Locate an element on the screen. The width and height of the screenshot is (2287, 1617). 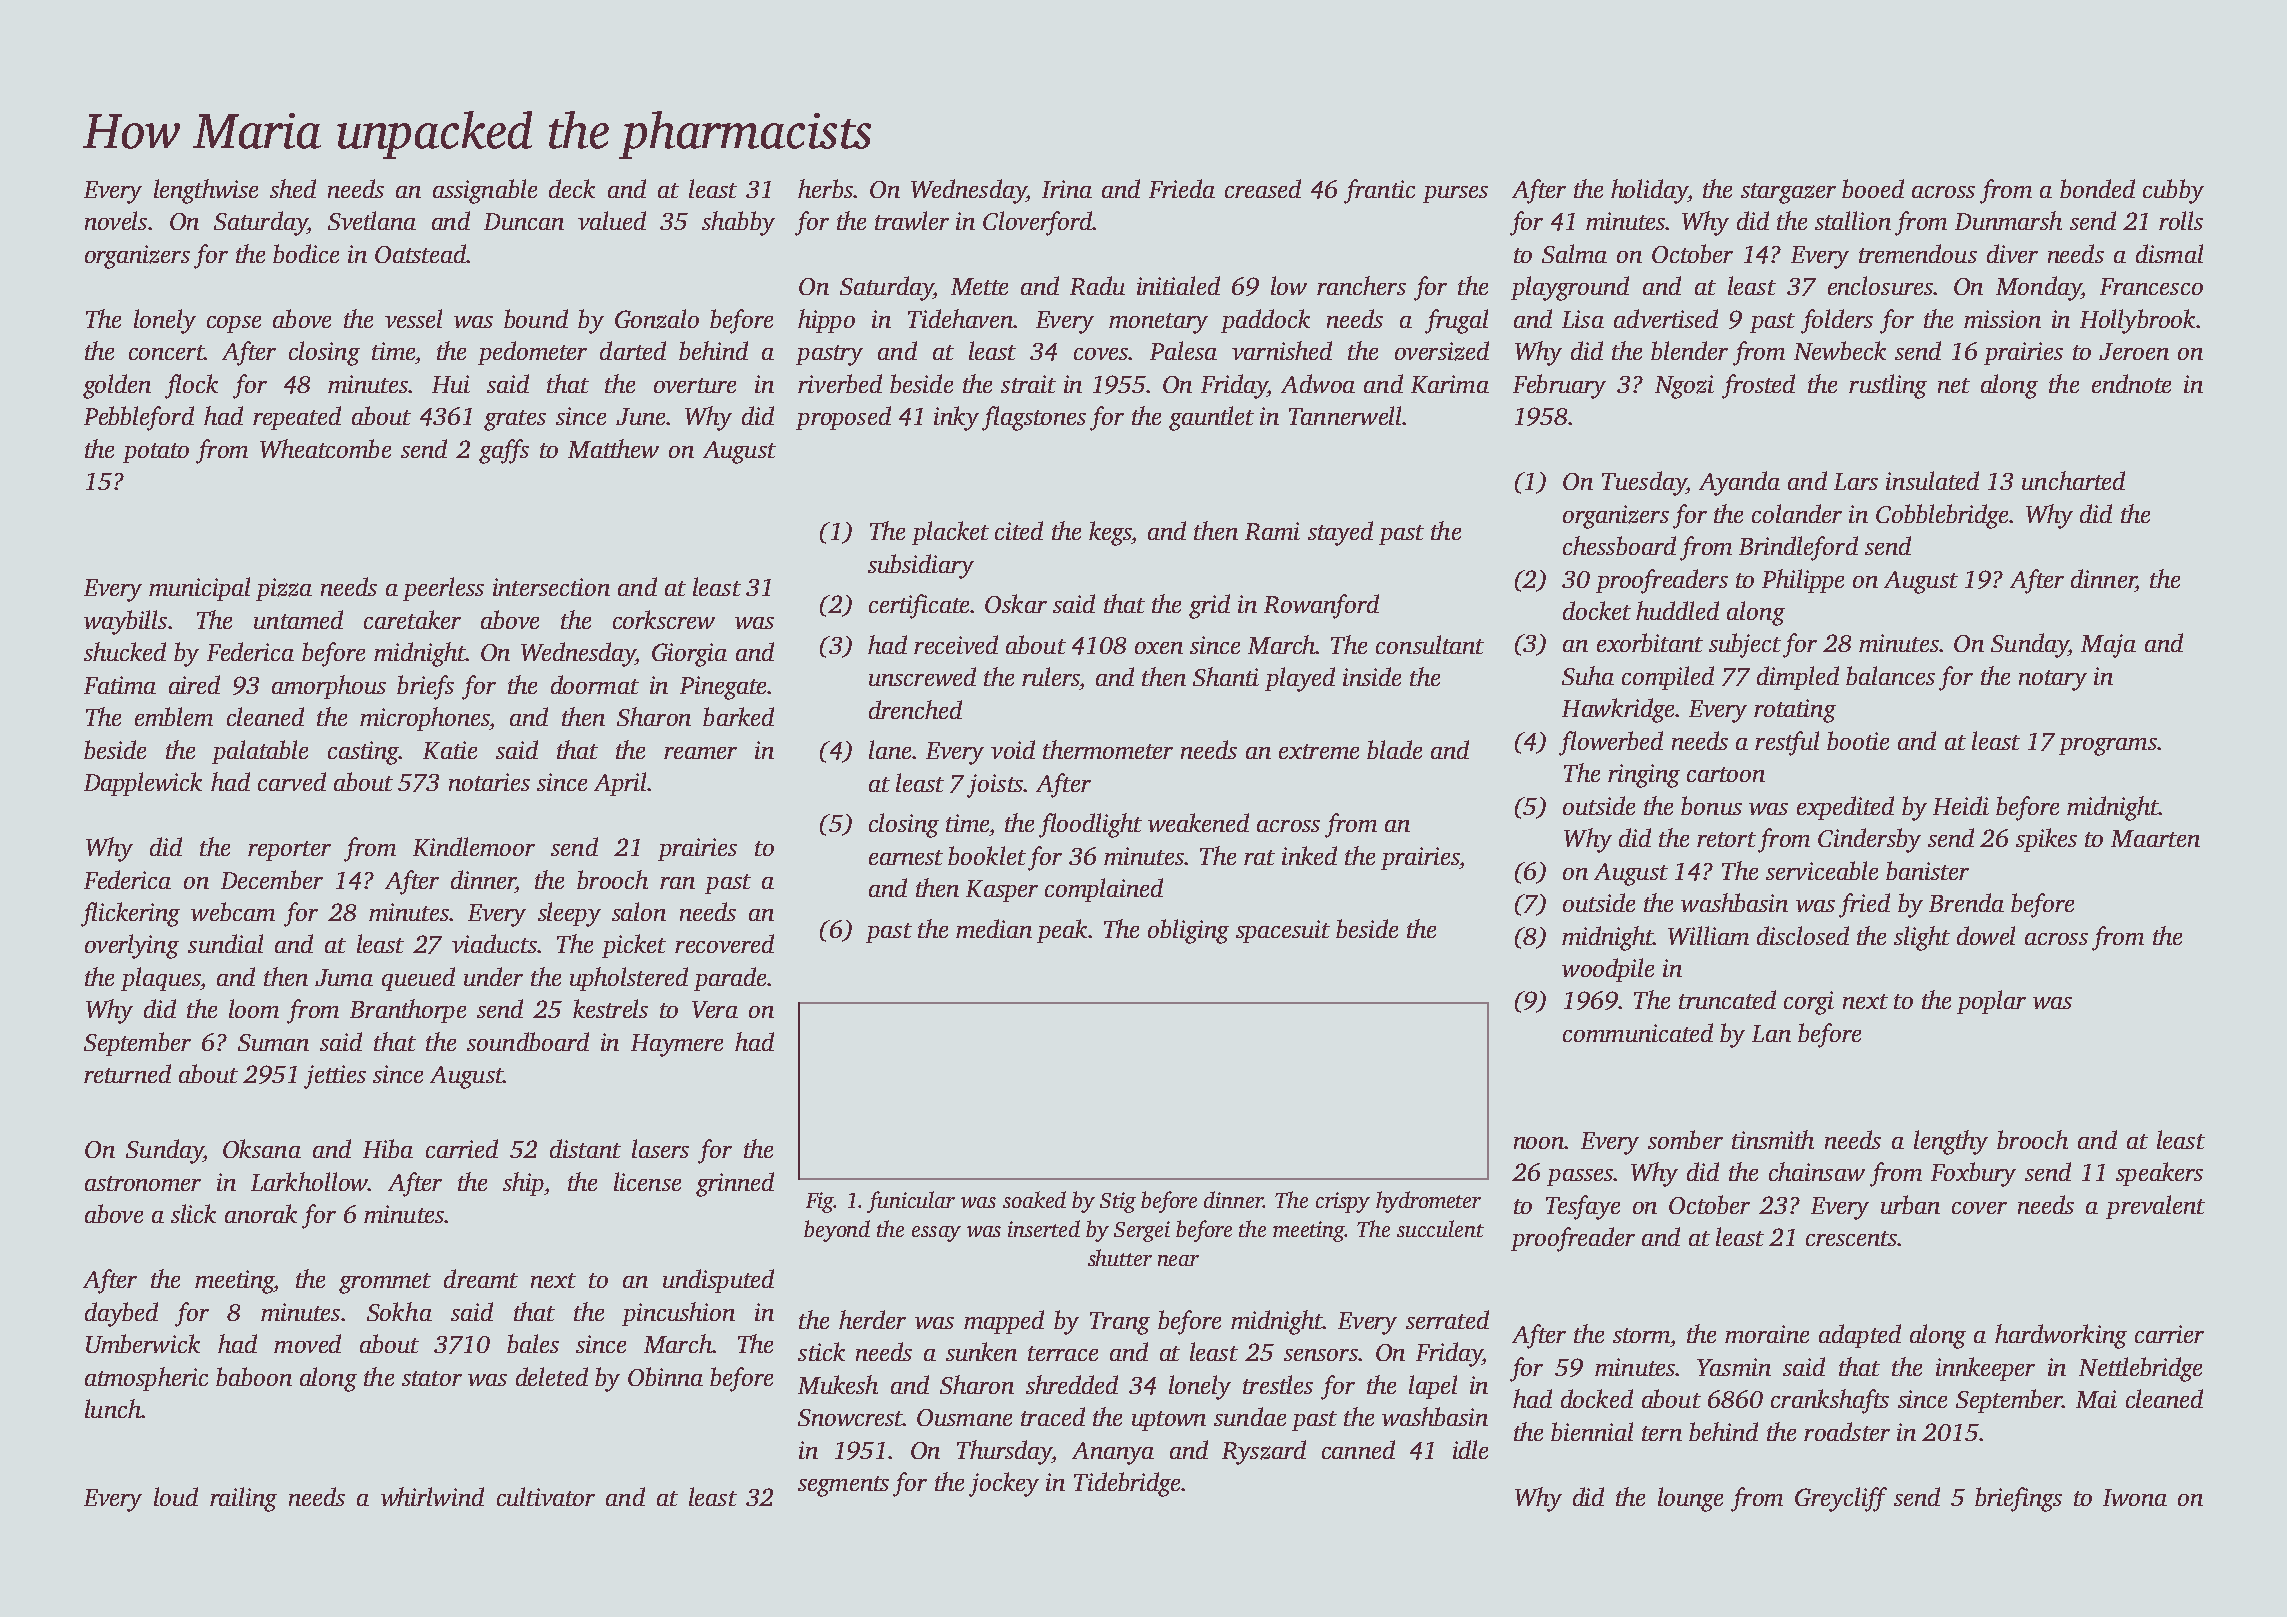
assignable is located at coordinates (485, 191).
